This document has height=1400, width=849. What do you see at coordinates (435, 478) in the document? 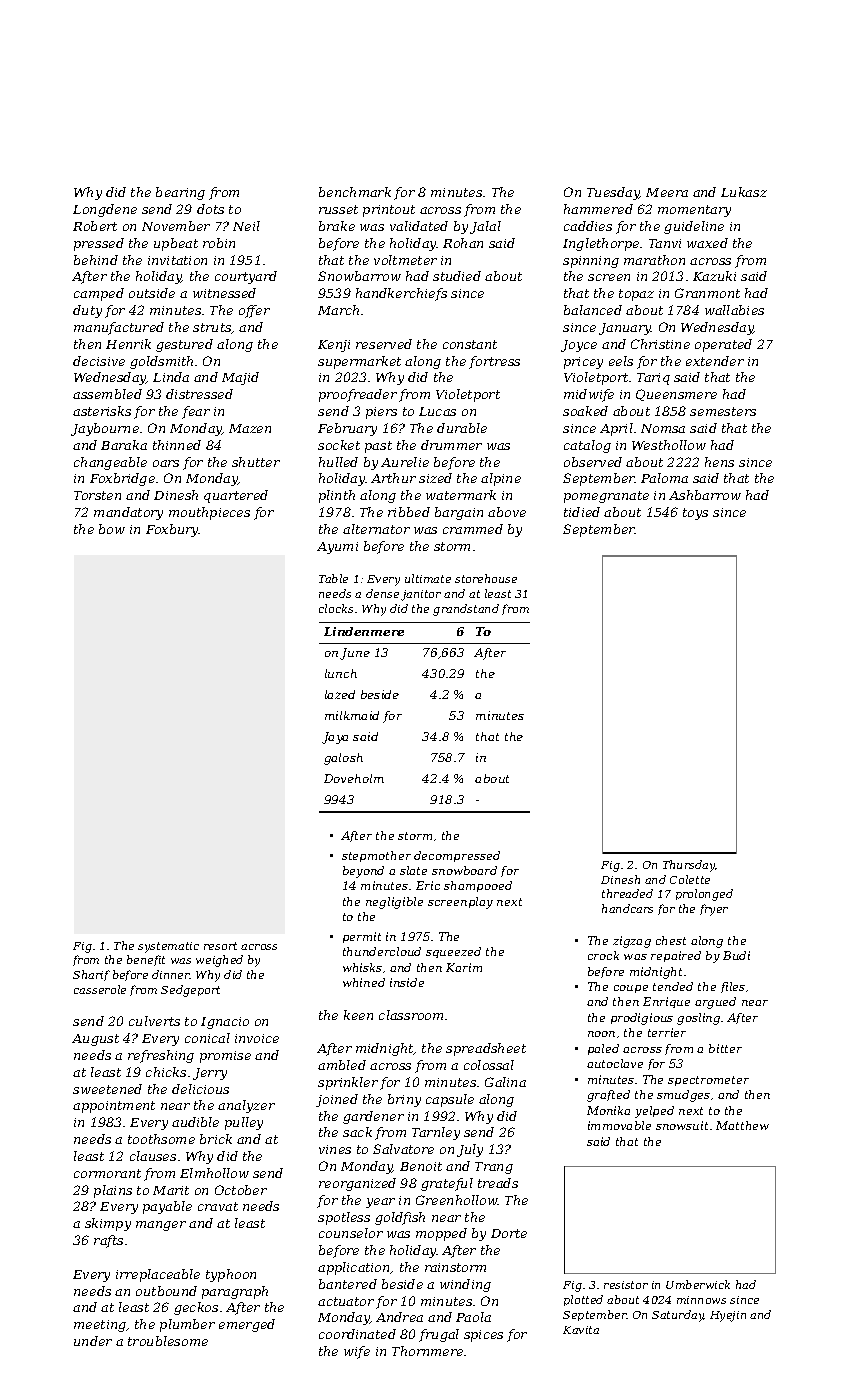
I see `sized` at bounding box center [435, 478].
